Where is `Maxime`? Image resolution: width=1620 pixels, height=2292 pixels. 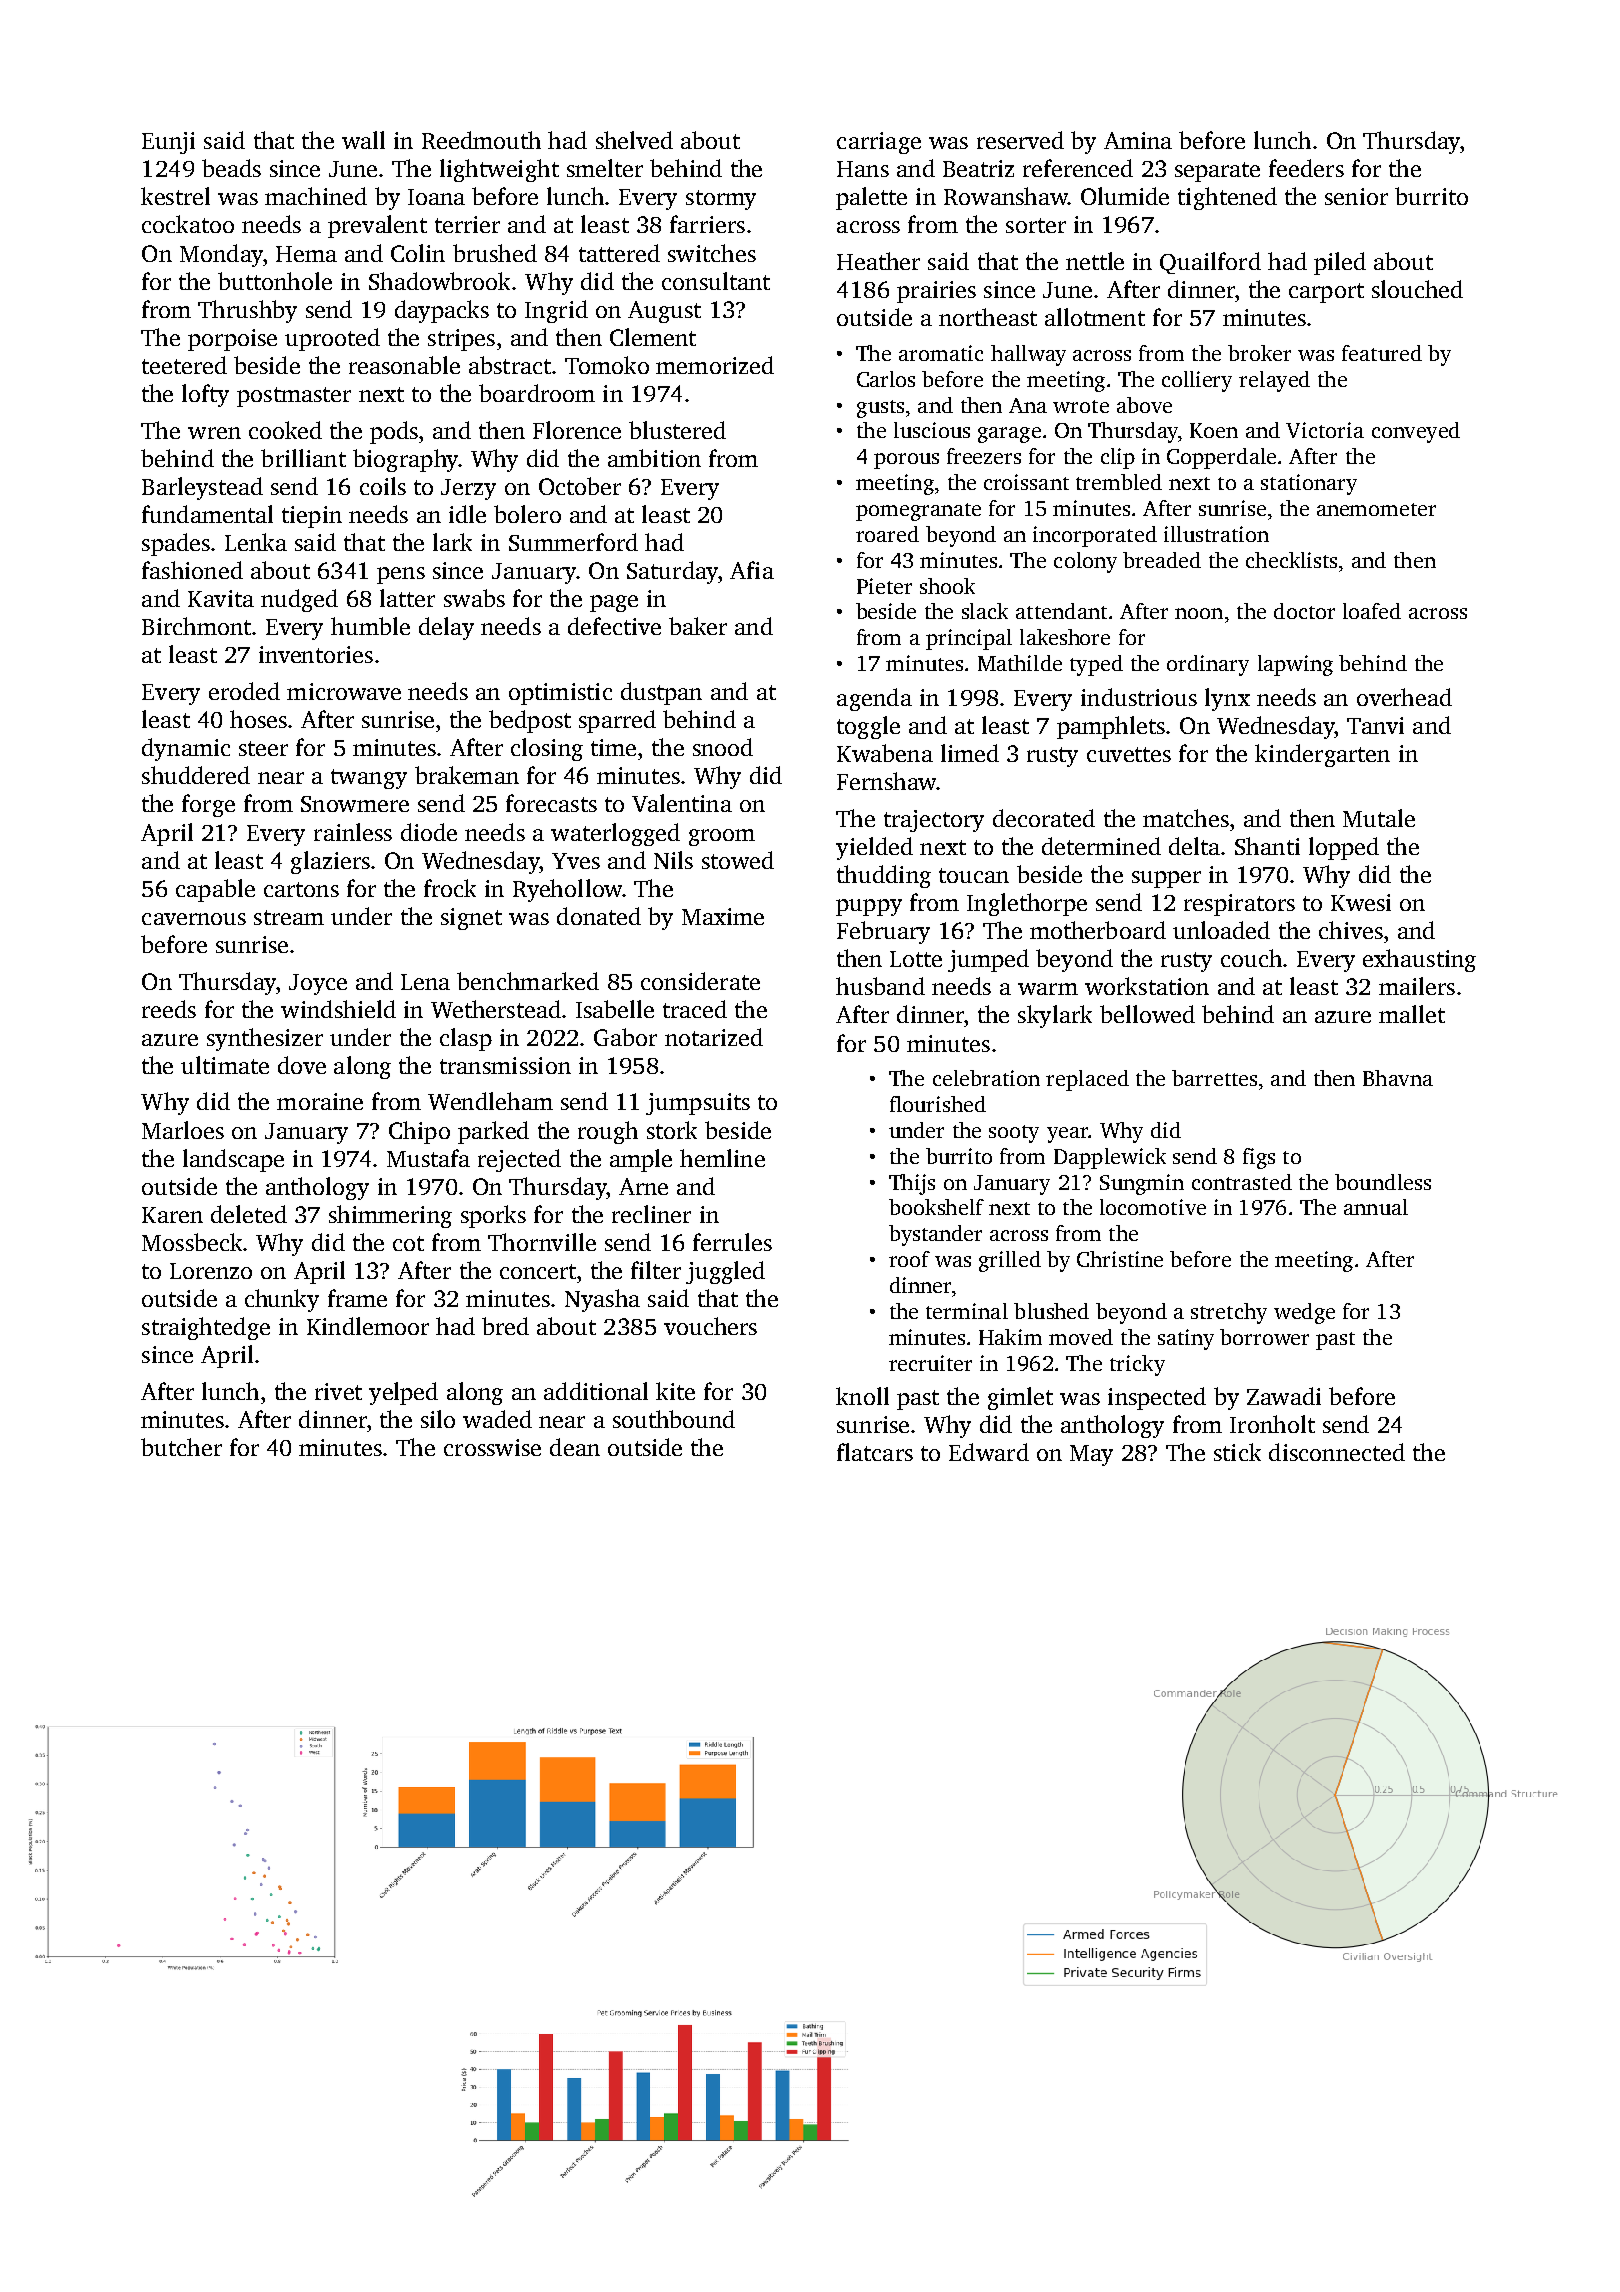 Maxime is located at coordinates (723, 916).
